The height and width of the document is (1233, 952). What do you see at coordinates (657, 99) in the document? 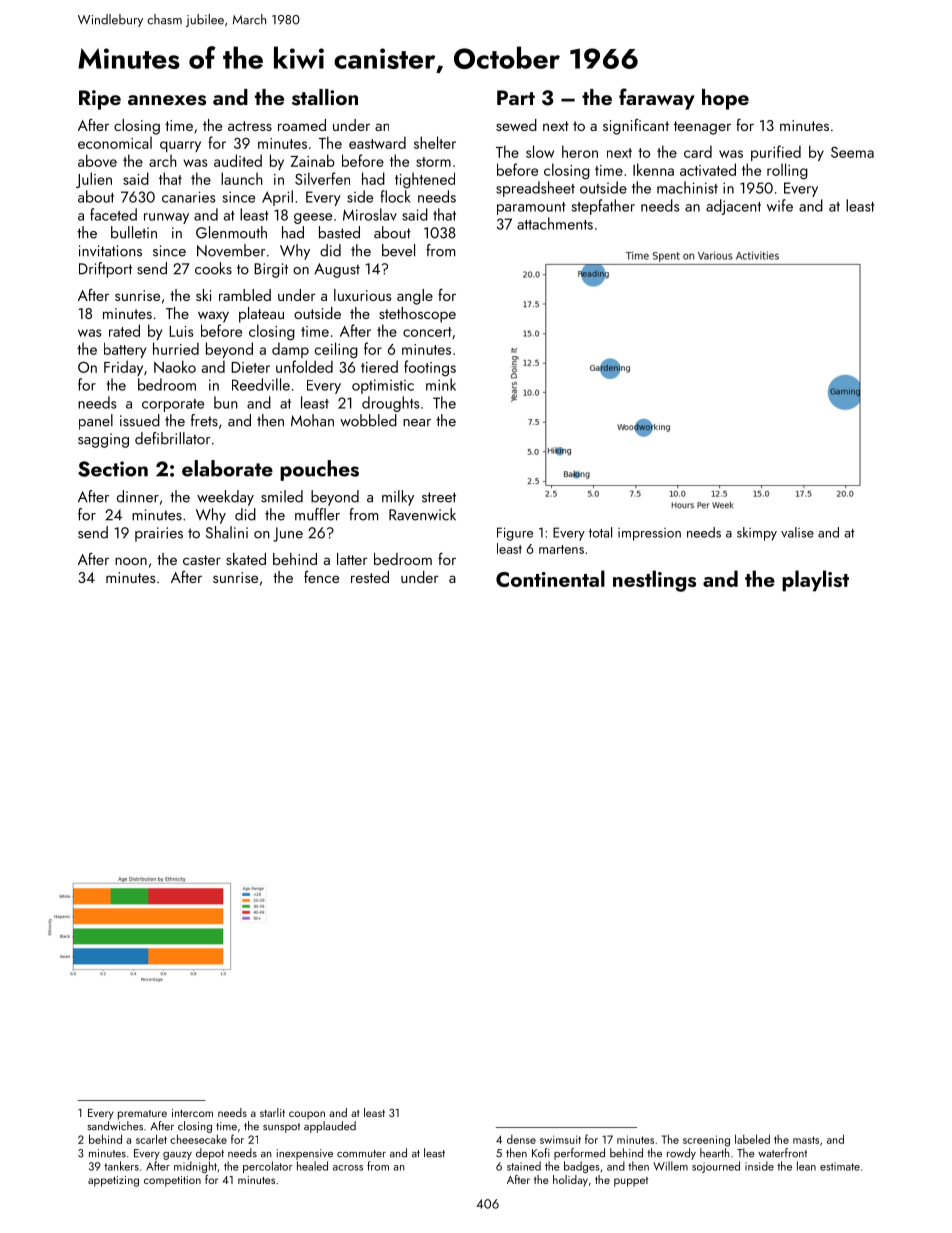
I see `faraway` at bounding box center [657, 99].
